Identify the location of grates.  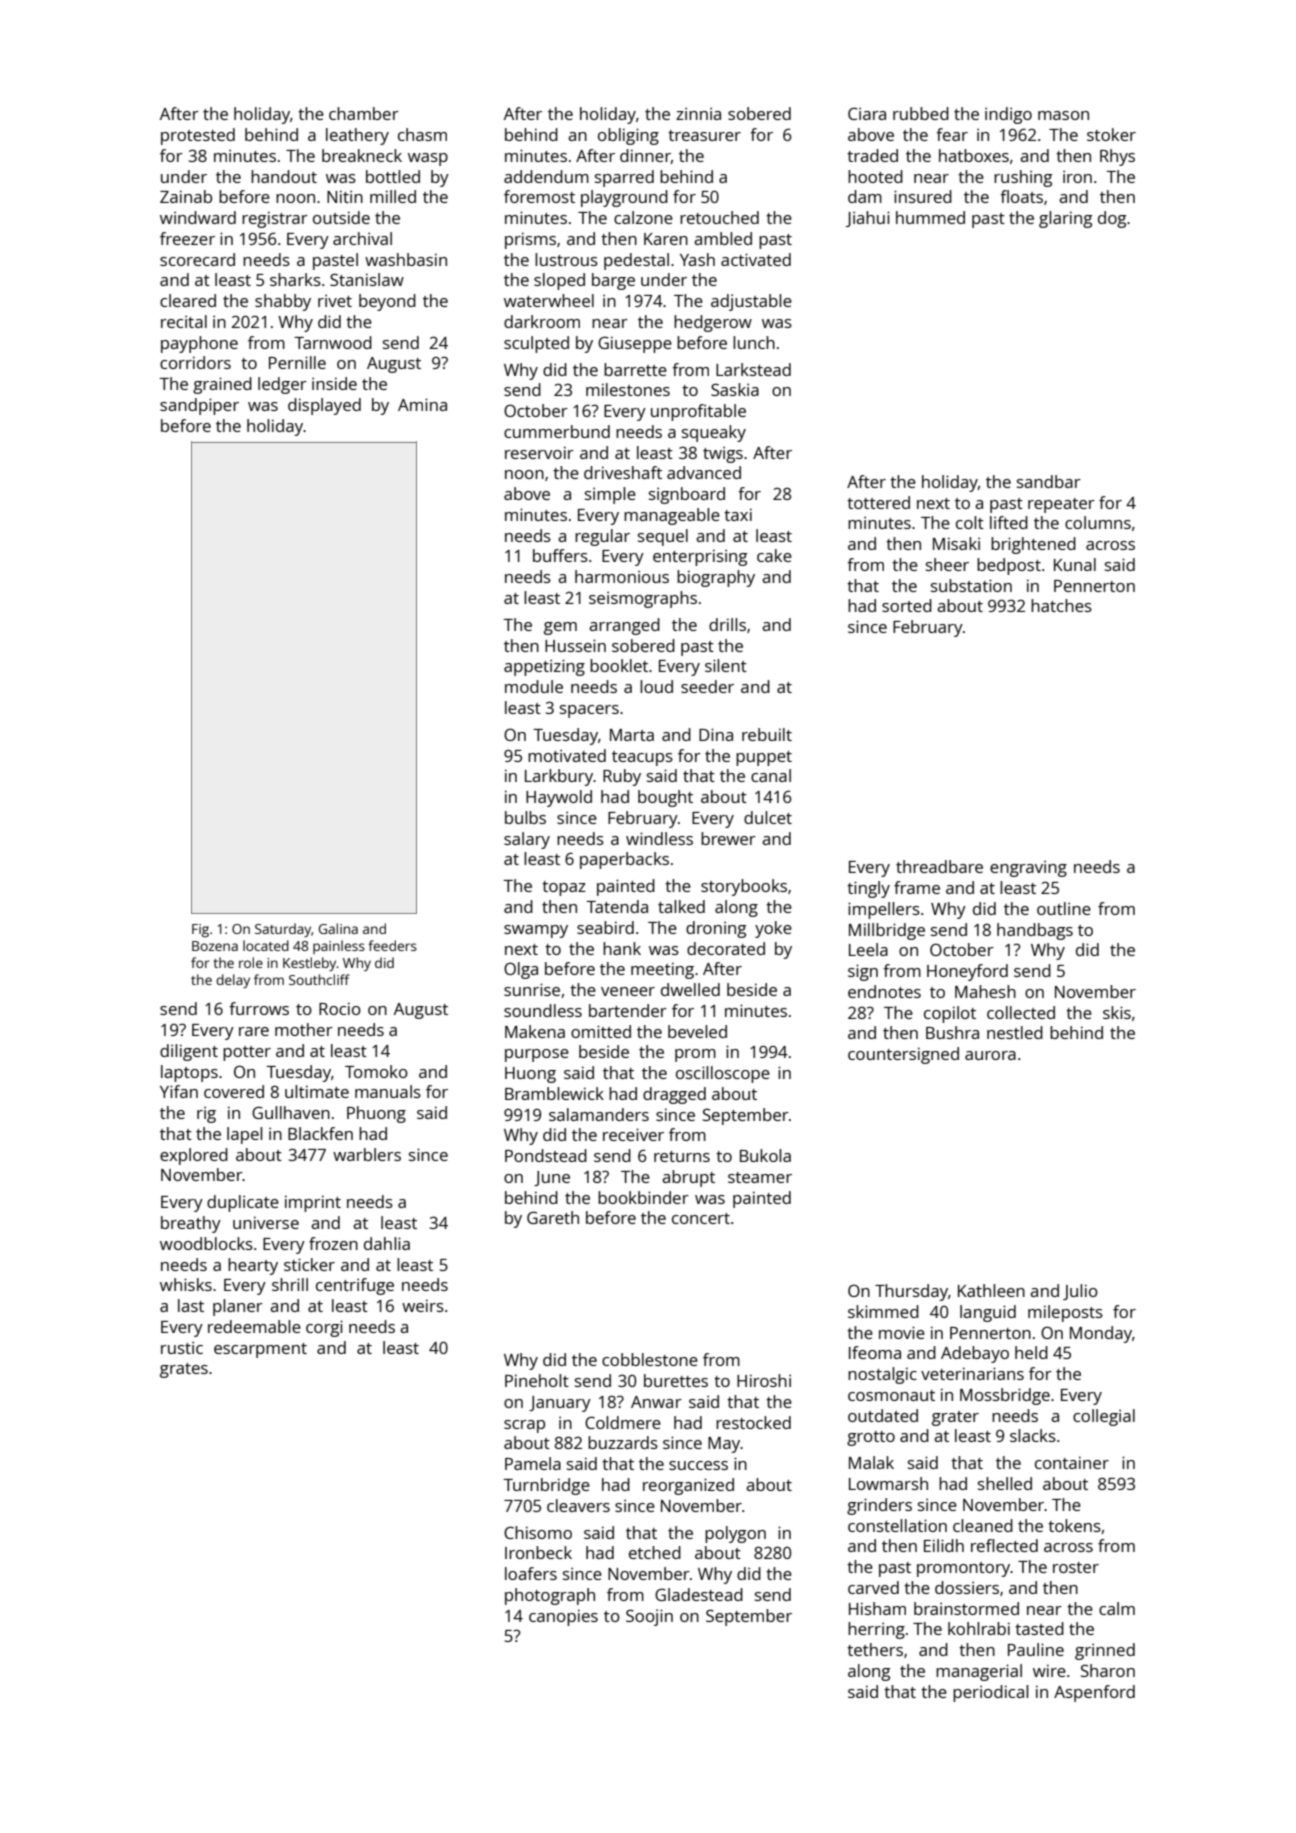
(184, 1370).
